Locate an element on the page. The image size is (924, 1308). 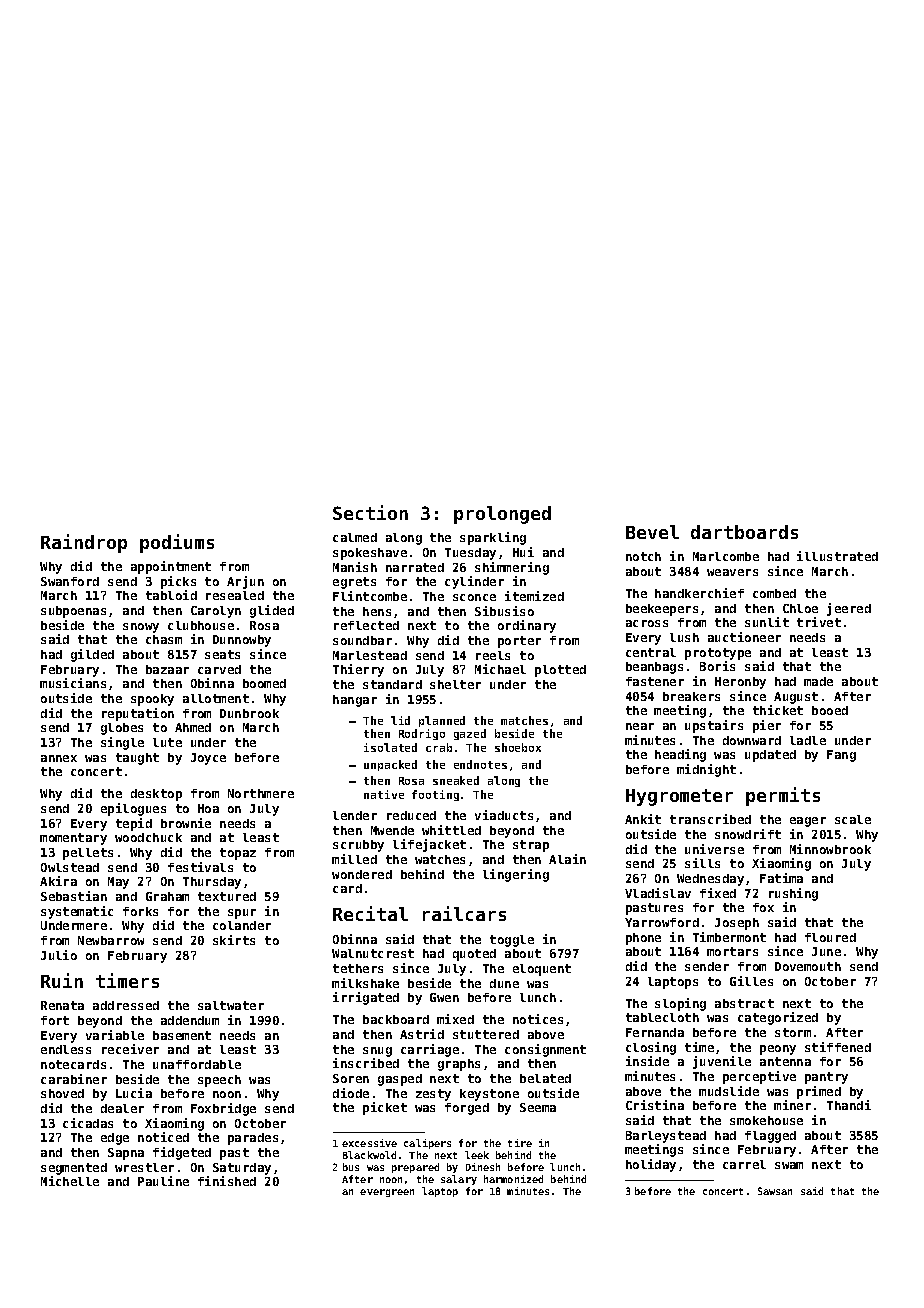
notch is located at coordinates (643, 556).
